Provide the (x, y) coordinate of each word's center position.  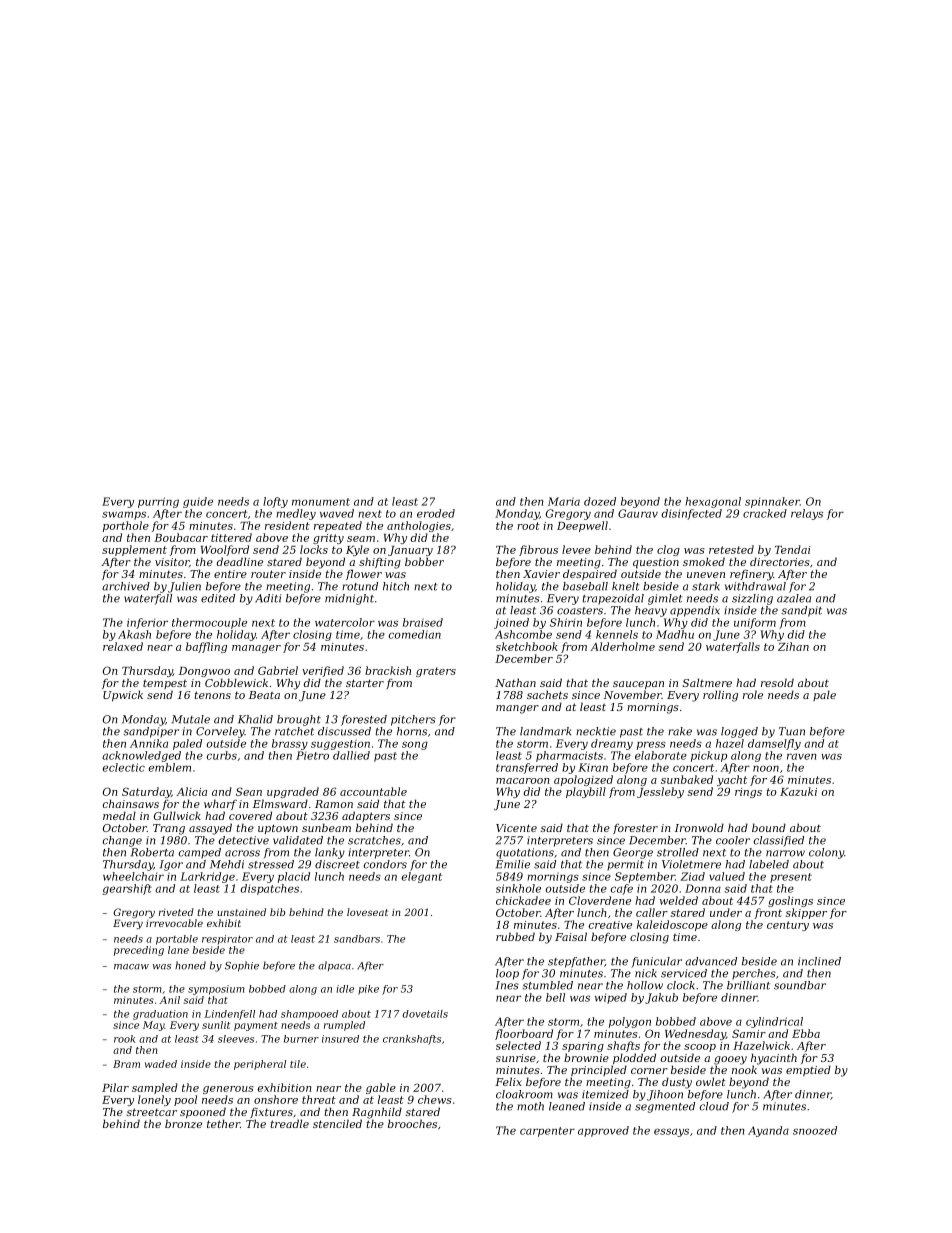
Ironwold (699, 827)
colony (826, 853)
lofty (275, 502)
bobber (424, 561)
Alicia (191, 791)
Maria (564, 501)
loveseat (367, 912)
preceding (139, 951)
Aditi (268, 598)
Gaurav (638, 513)
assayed (210, 829)
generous (228, 1090)
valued (727, 876)
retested (731, 549)
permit (625, 865)
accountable (373, 791)
